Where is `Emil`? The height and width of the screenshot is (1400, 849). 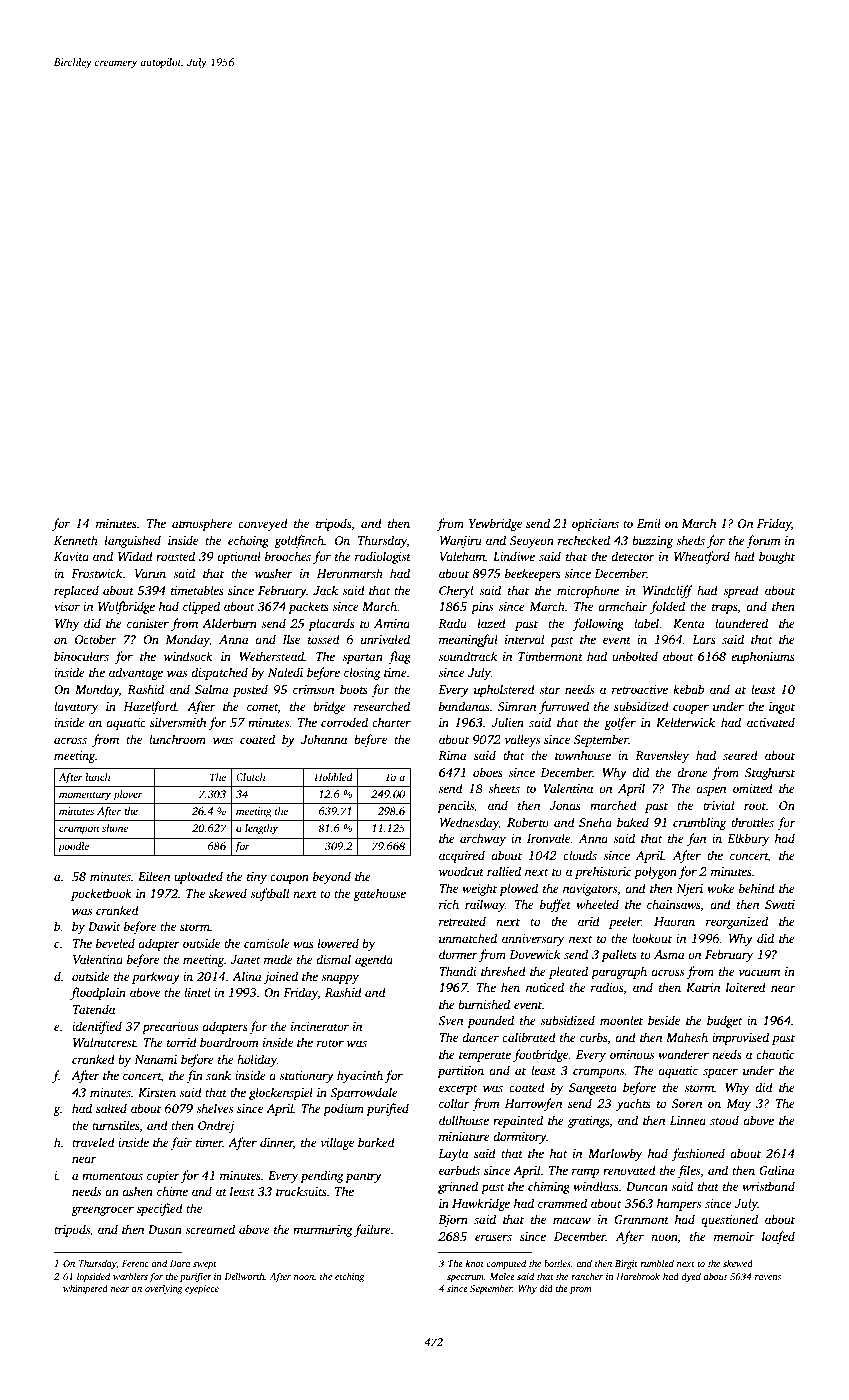
Emil is located at coordinates (649, 523).
